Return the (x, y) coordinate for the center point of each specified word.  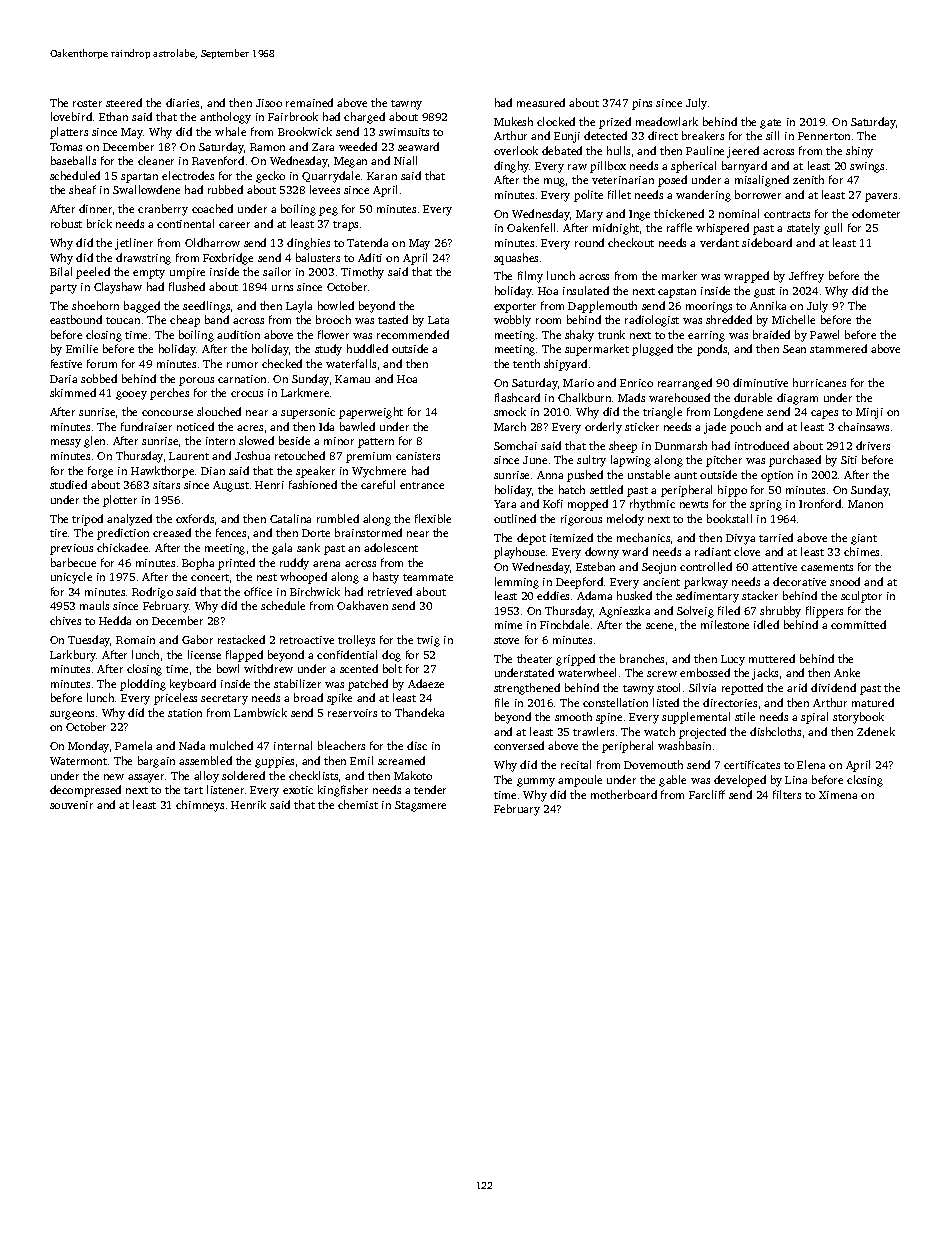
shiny (859, 152)
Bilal (61, 271)
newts (694, 504)
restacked (241, 639)
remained (309, 102)
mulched (231, 745)
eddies (553, 595)
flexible (433, 518)
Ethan (113, 116)
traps (345, 226)
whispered (722, 229)
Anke (847, 672)
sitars (166, 485)
